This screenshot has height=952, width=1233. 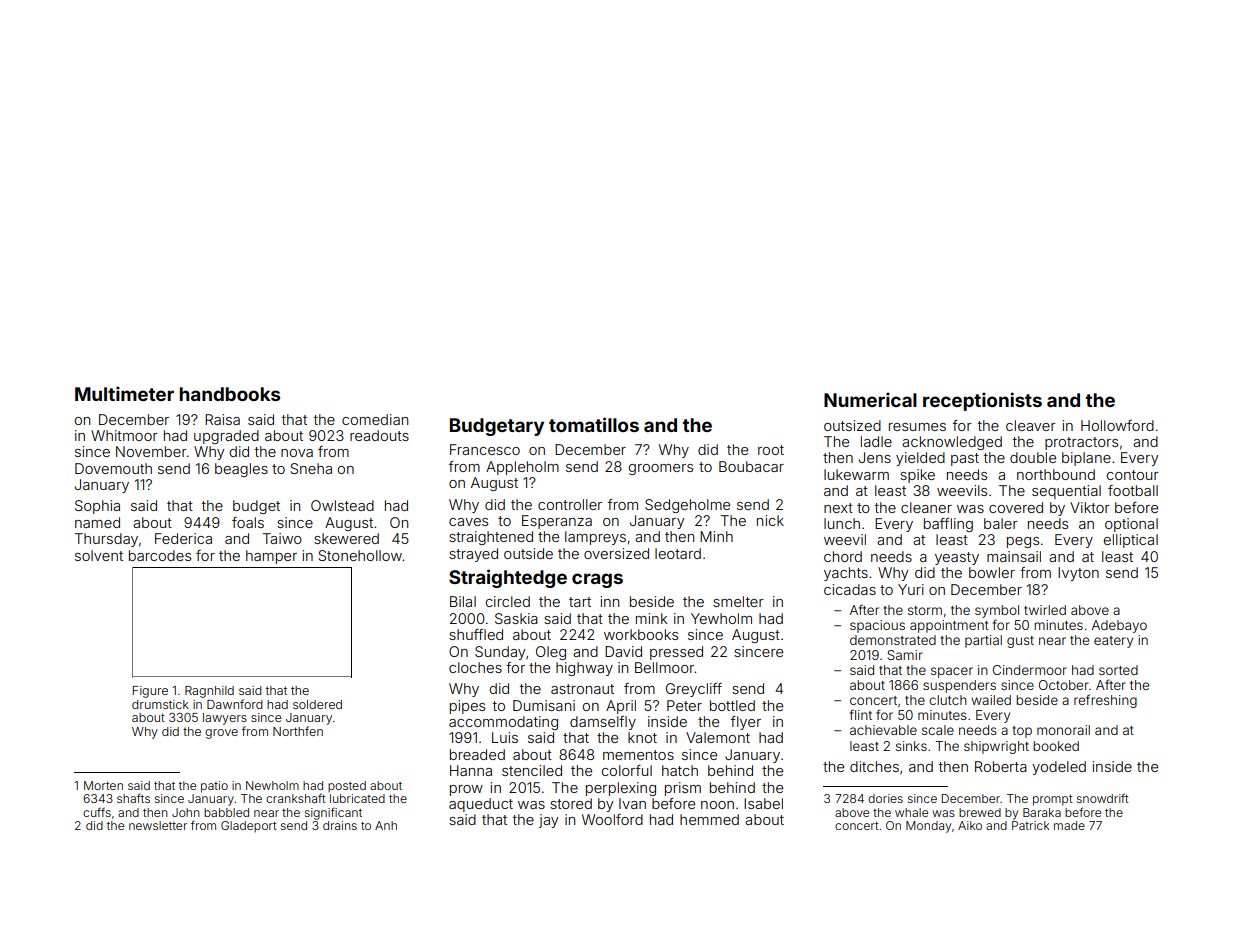 What do you see at coordinates (1105, 701) in the screenshot?
I see `refreshing` at bounding box center [1105, 701].
